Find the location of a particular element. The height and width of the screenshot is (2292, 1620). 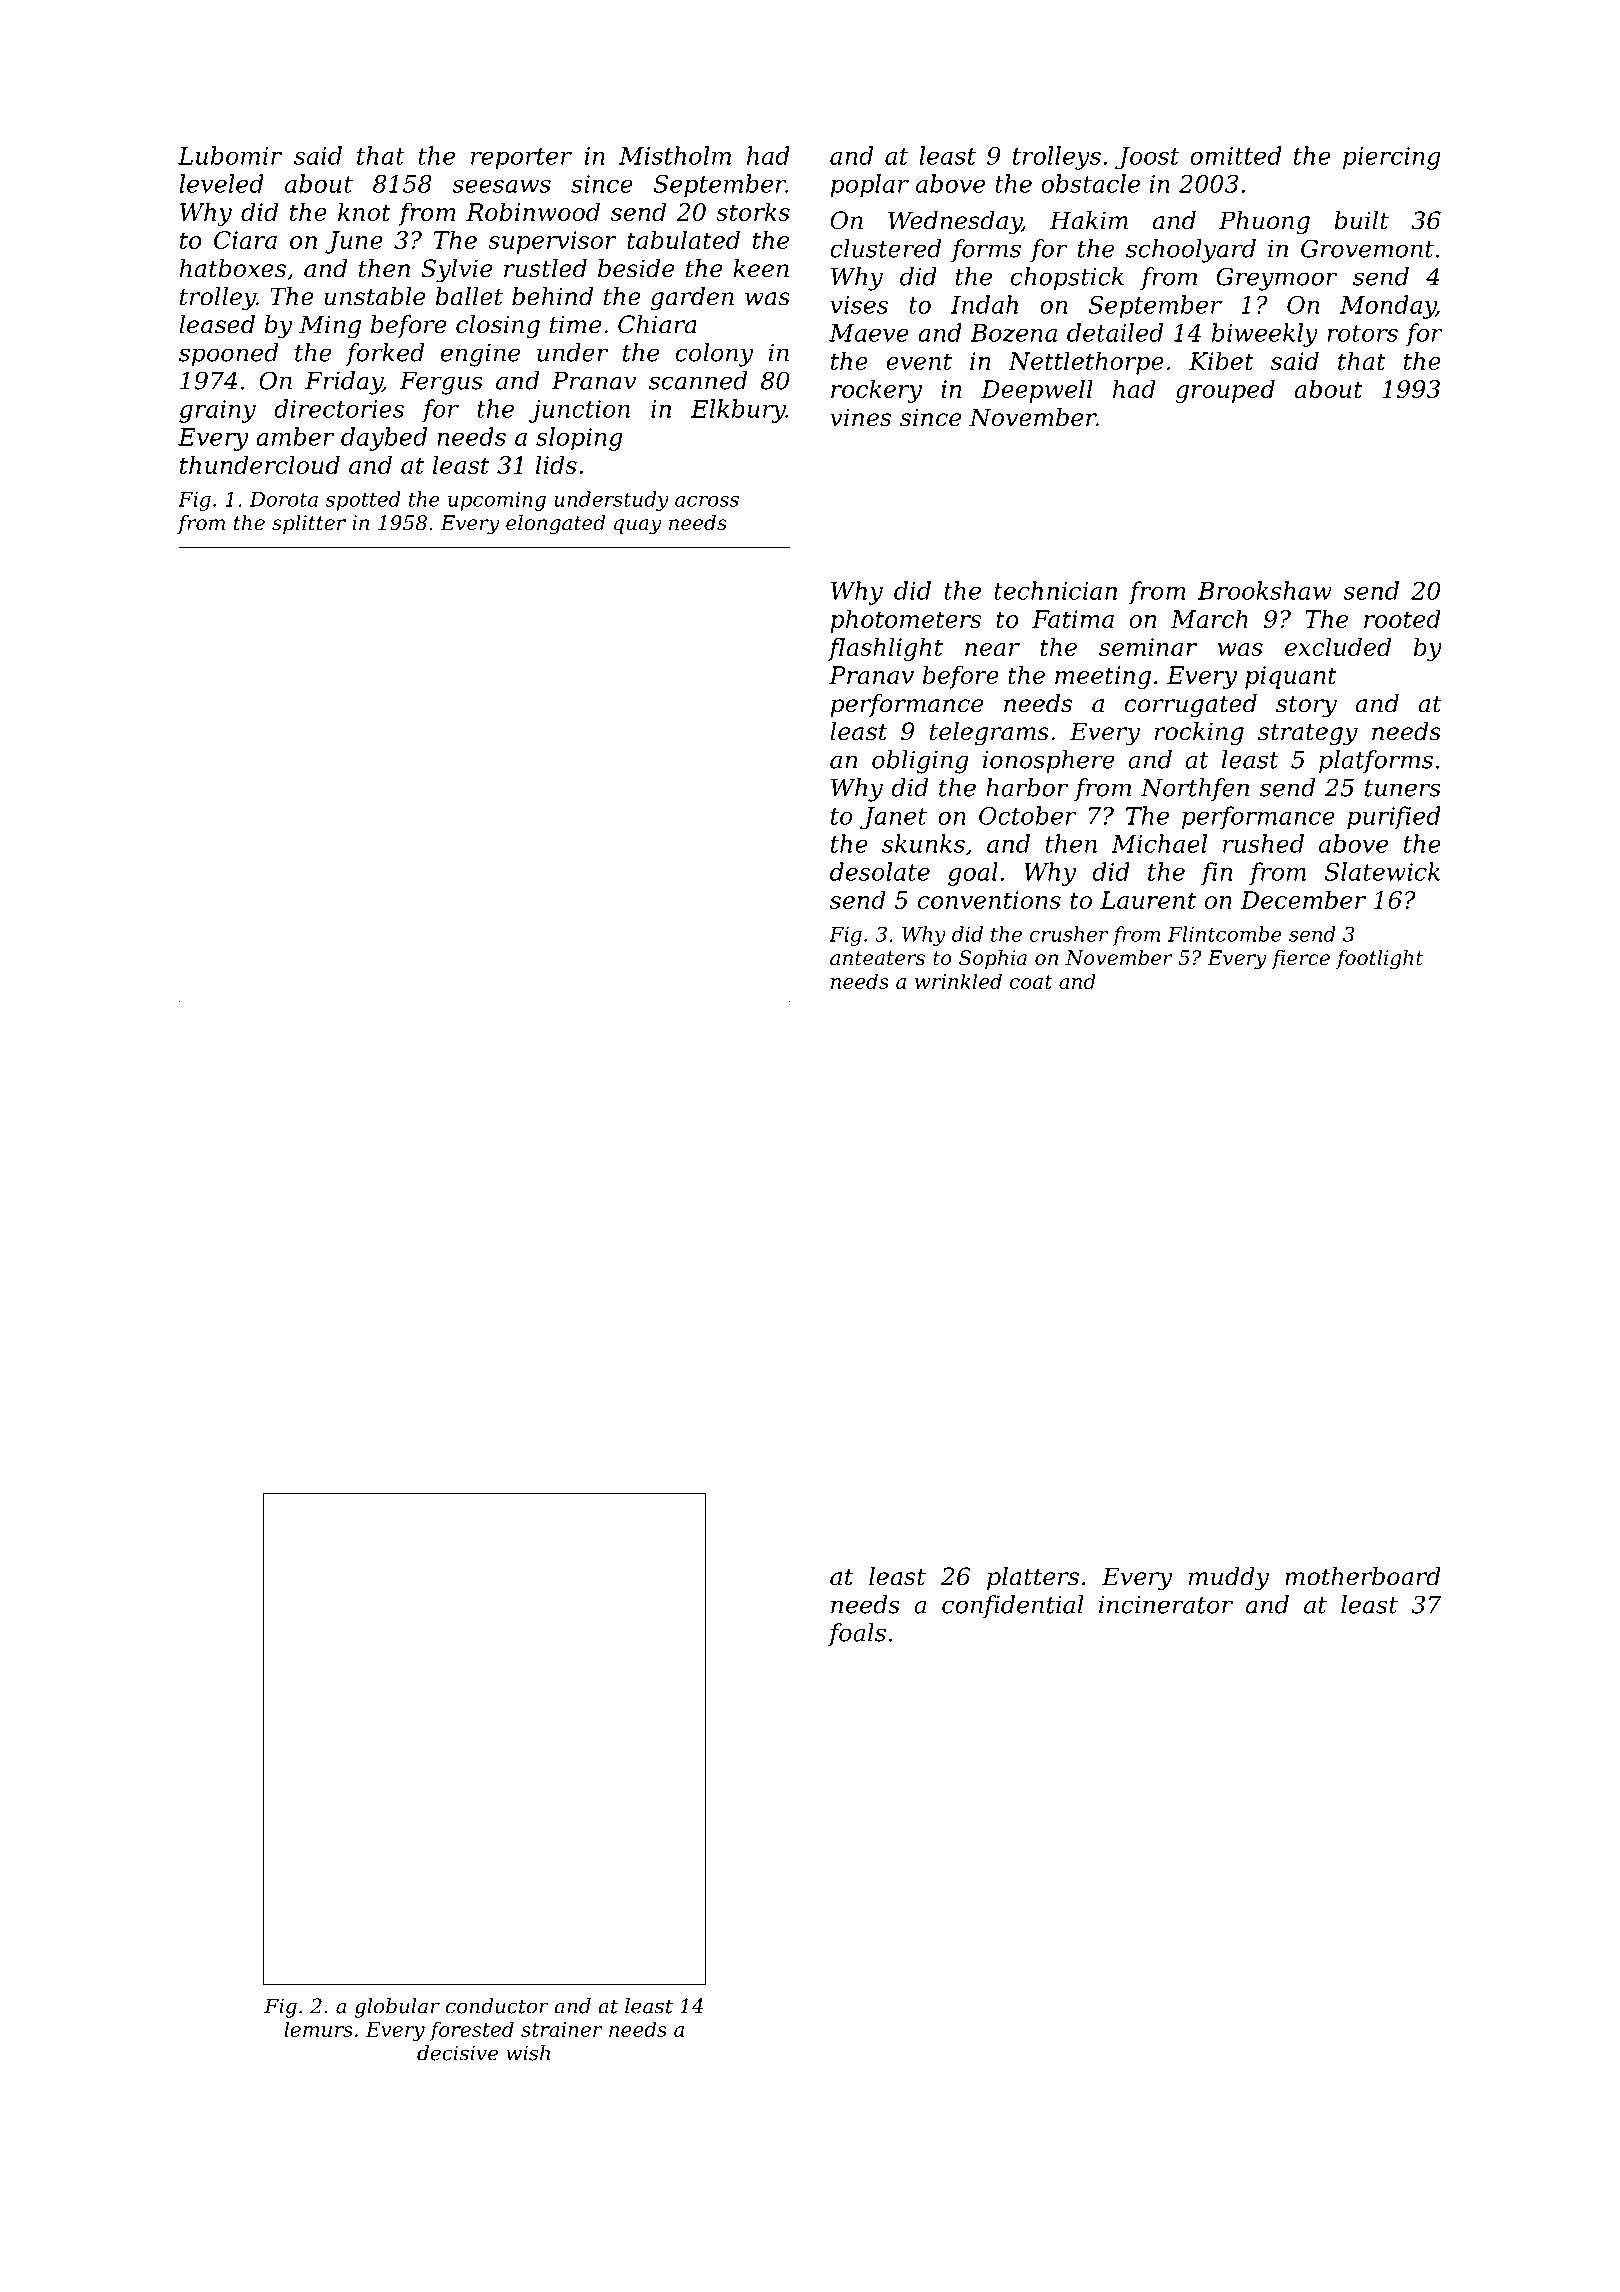

rooted is located at coordinates (1402, 618).
